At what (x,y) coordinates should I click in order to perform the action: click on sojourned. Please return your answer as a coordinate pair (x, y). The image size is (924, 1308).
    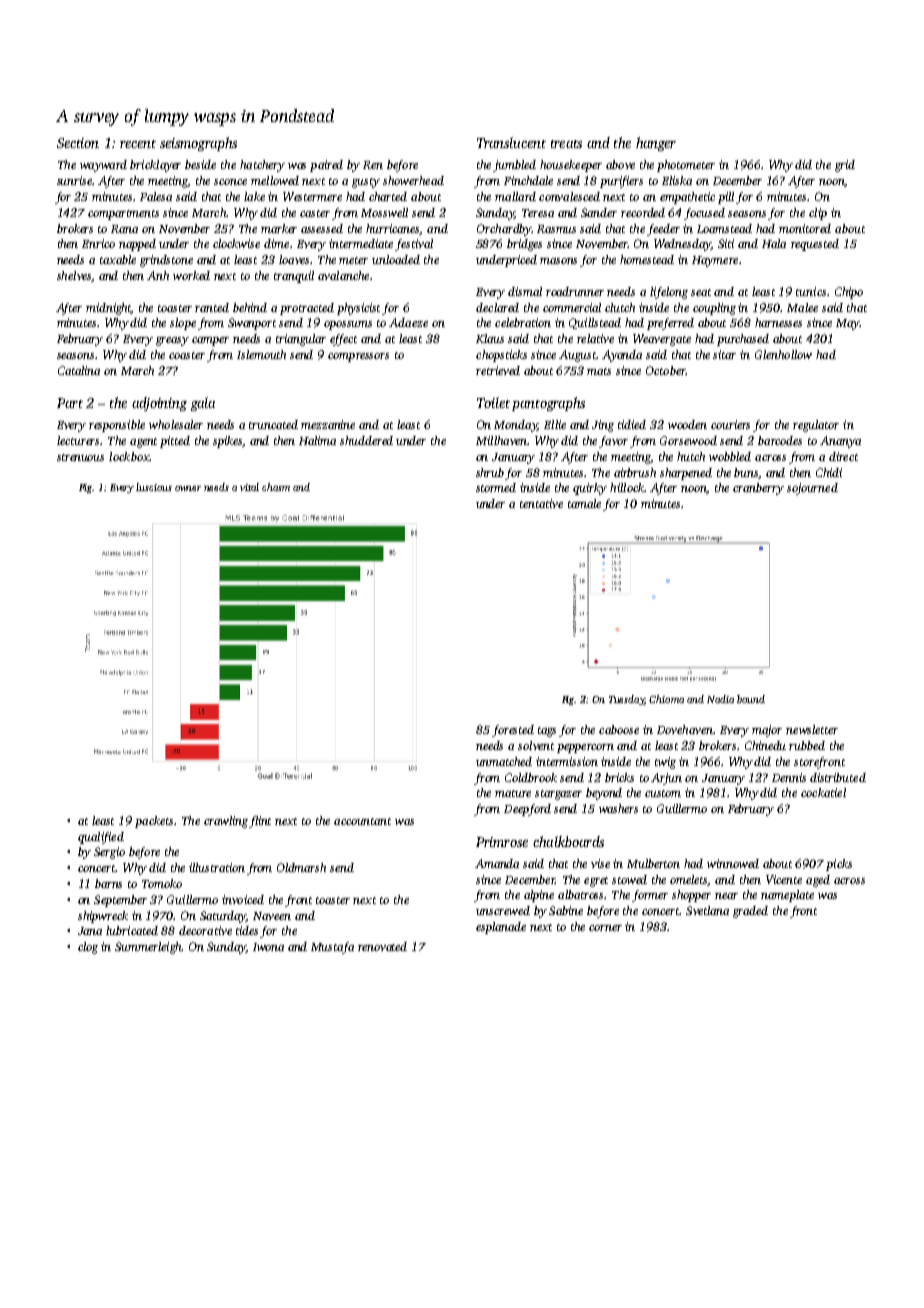
    Looking at the image, I should click on (812, 489).
